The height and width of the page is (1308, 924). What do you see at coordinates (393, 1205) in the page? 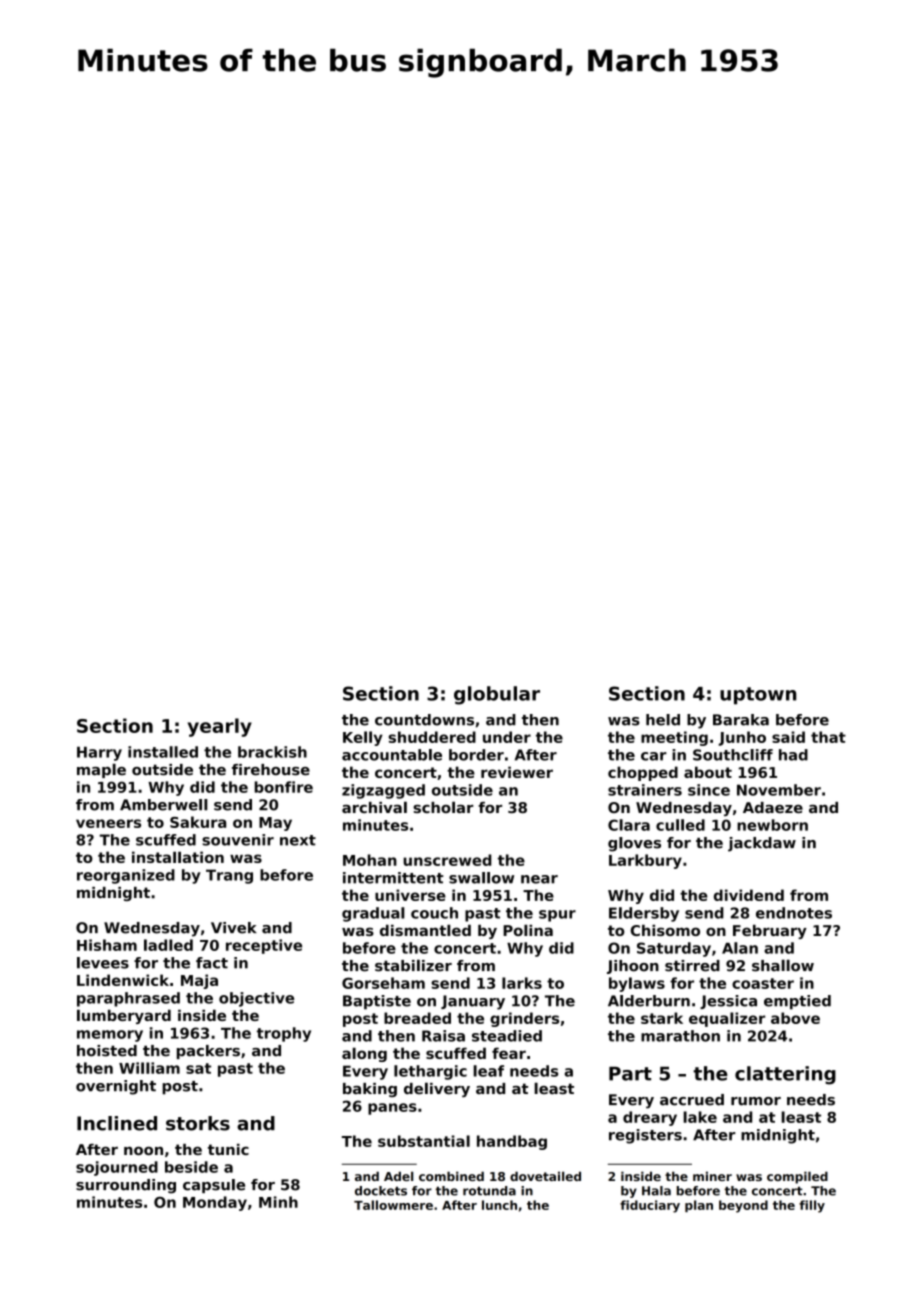
I see `Tallowmere` at bounding box center [393, 1205].
